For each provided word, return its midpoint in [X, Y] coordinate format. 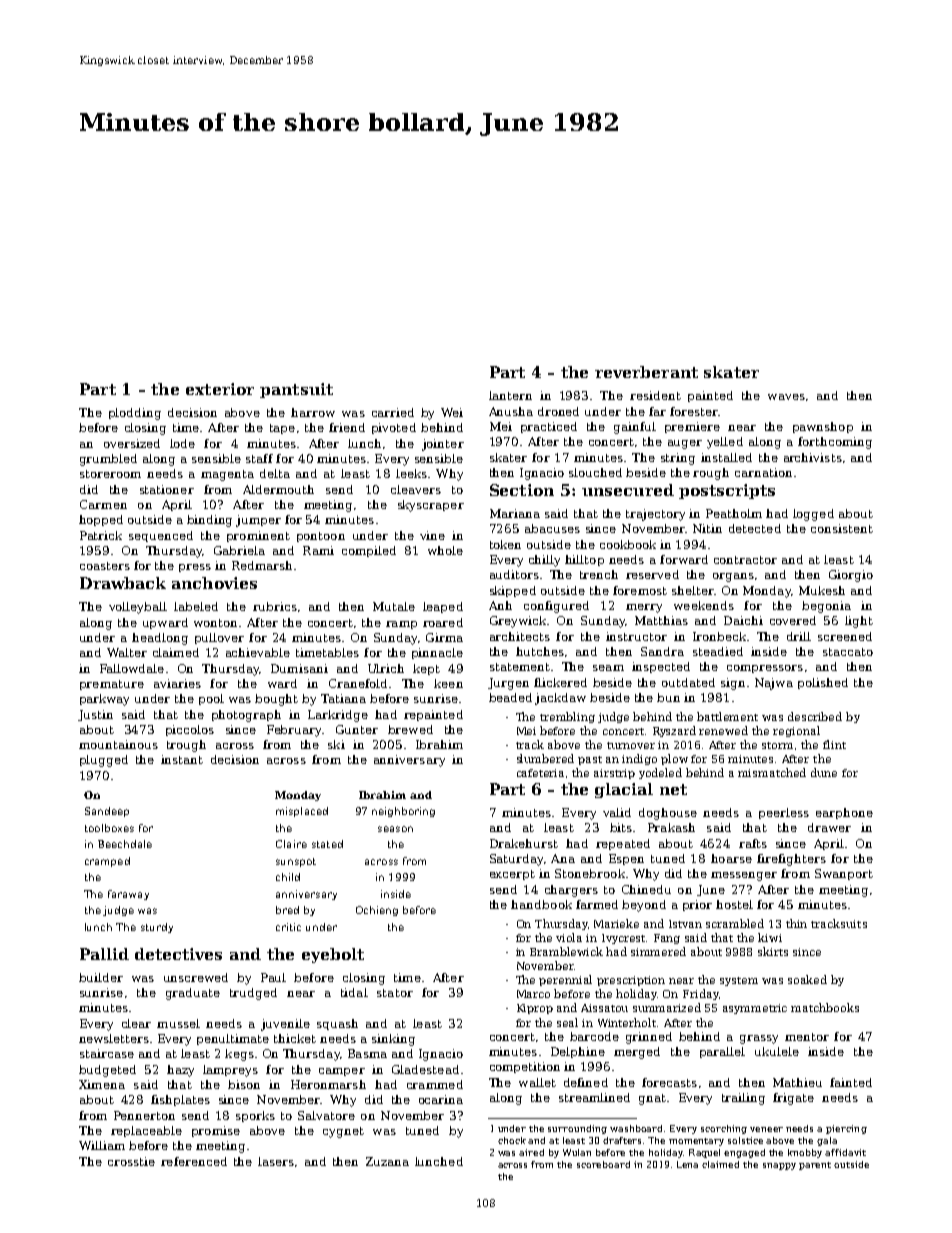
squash [337, 1024]
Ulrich [386, 668]
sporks [255, 1116]
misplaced [302, 812]
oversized [132, 443]
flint [834, 744]
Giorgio [851, 576]
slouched [595, 472]
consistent [842, 528]
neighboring [403, 812]
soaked [807, 979]
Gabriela [239, 550]
